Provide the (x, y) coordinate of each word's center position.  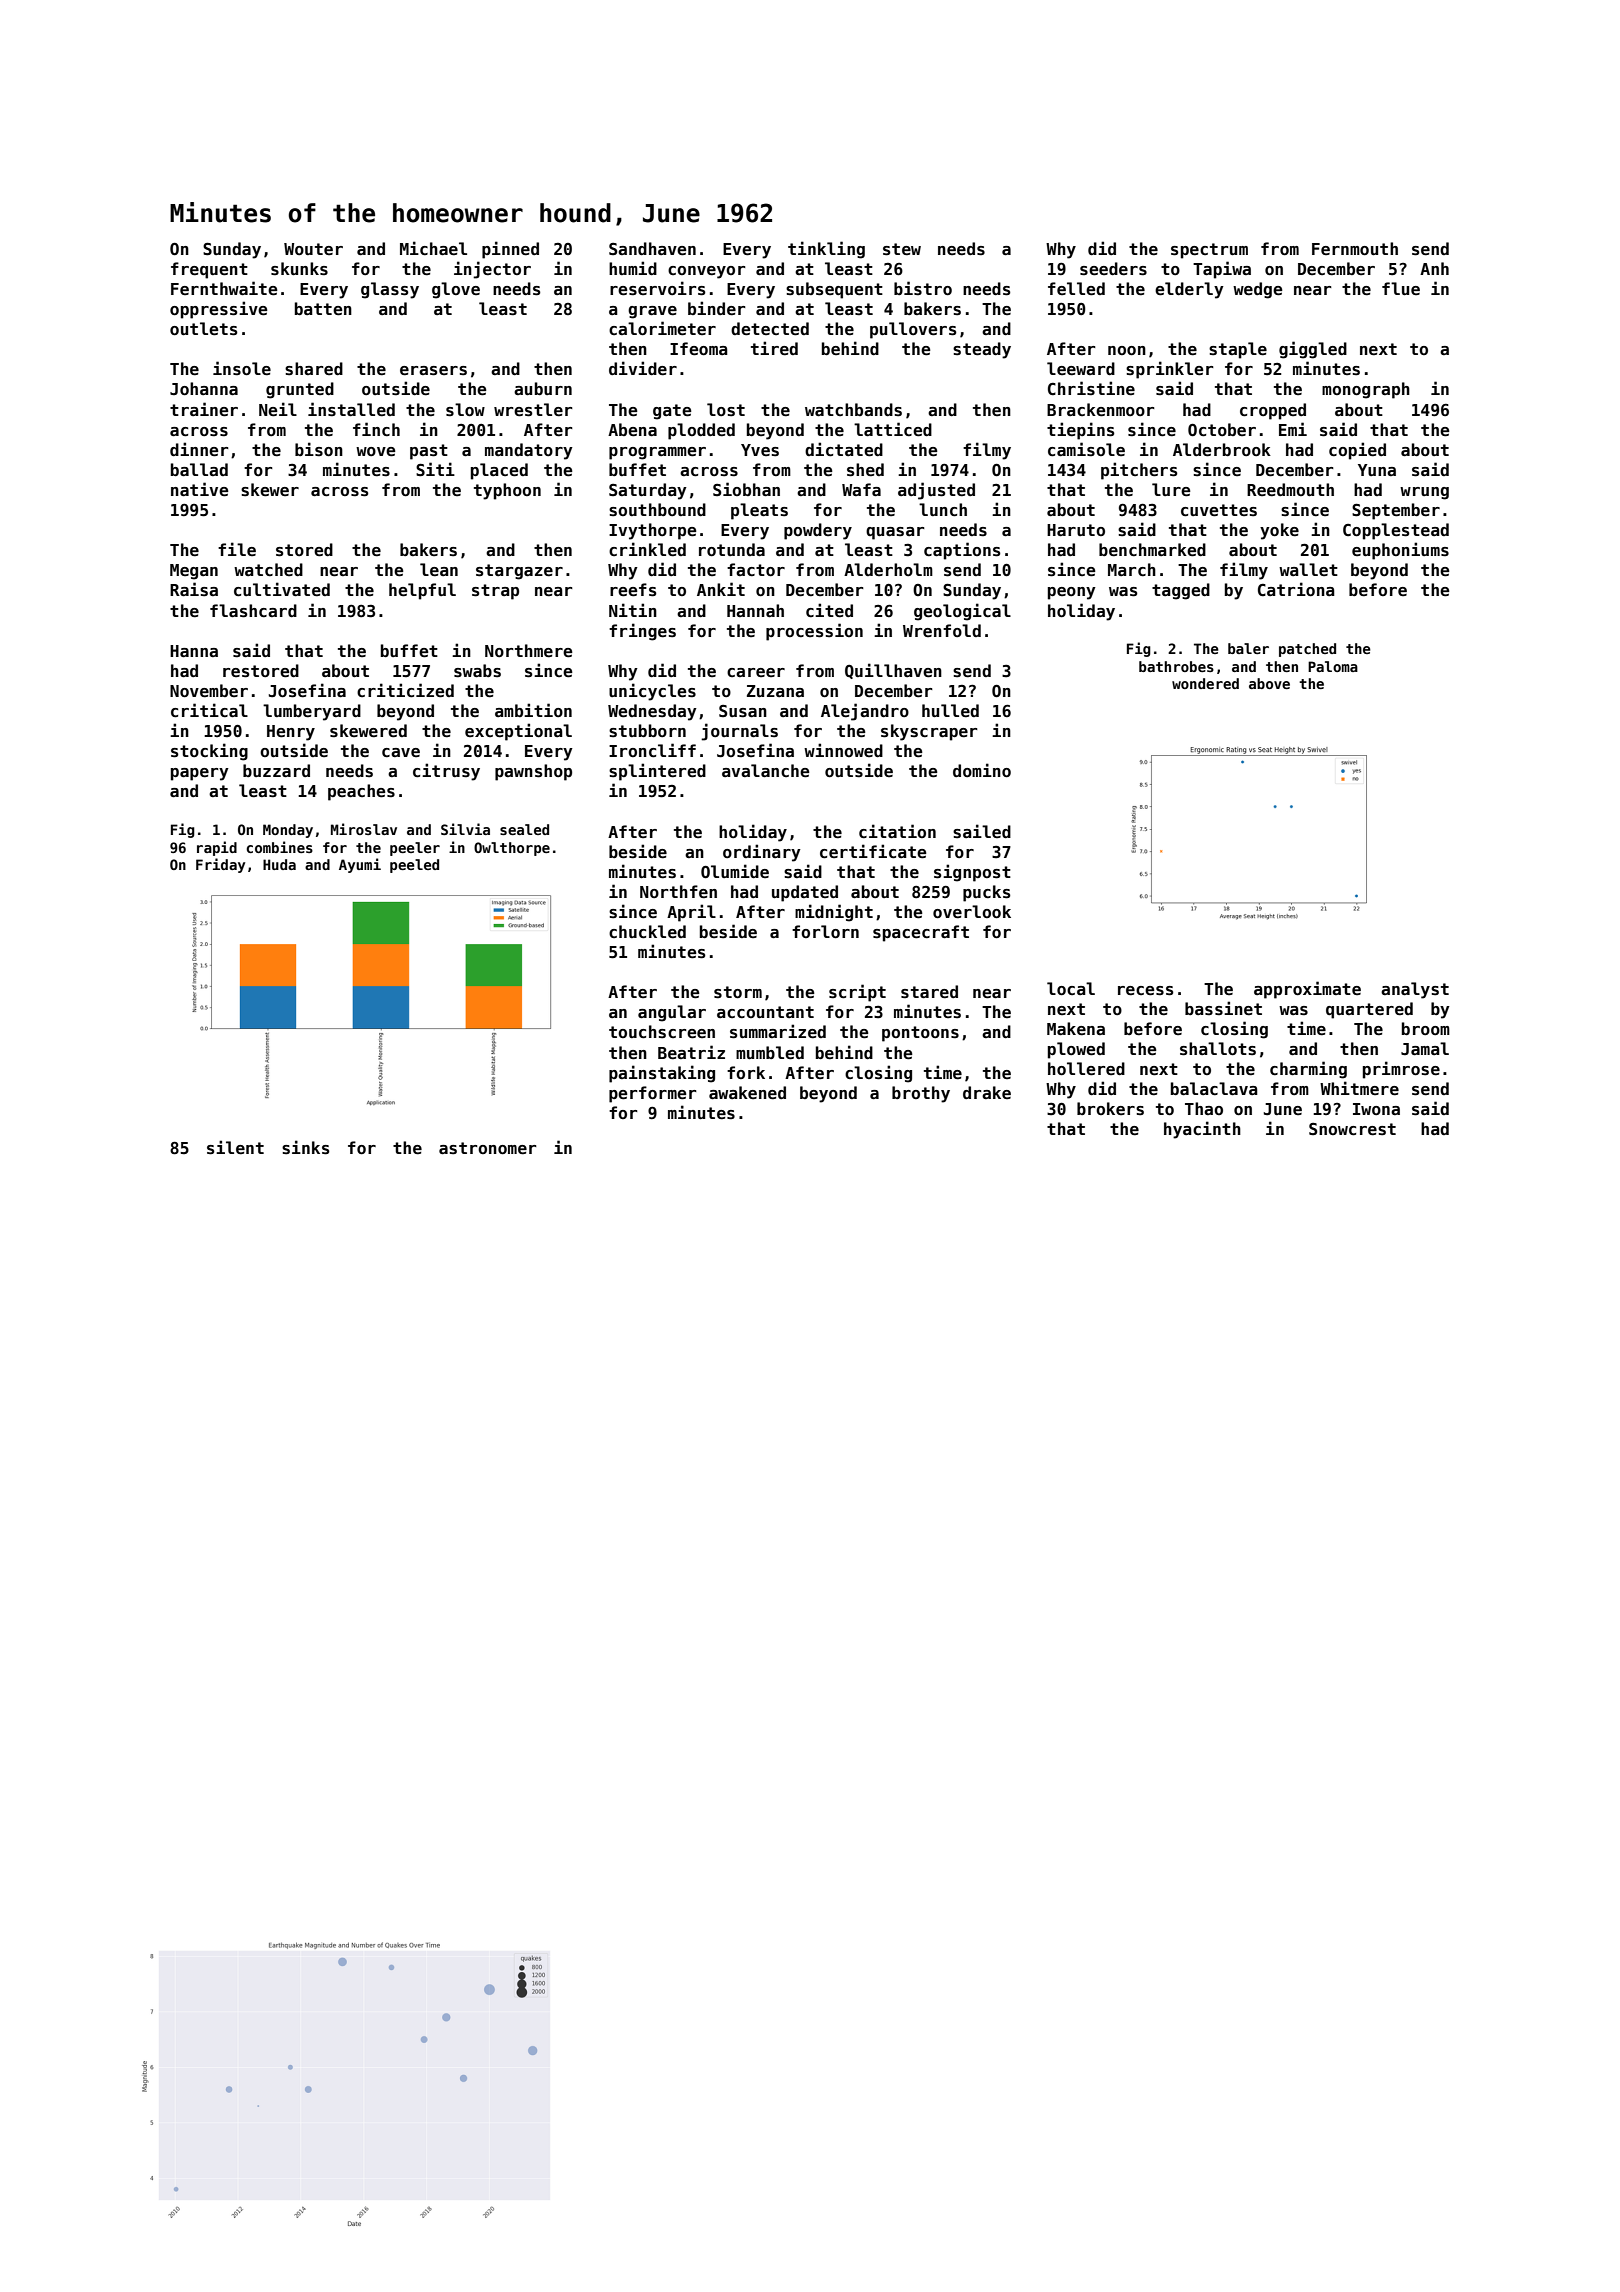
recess (1145, 991)
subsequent (834, 290)
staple (1238, 350)
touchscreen (662, 1032)
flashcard (253, 611)
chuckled (647, 932)
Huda (279, 864)
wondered (1205, 683)
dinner (199, 449)
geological (962, 612)
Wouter (313, 249)
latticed (893, 429)
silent (235, 1147)
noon (1127, 350)
